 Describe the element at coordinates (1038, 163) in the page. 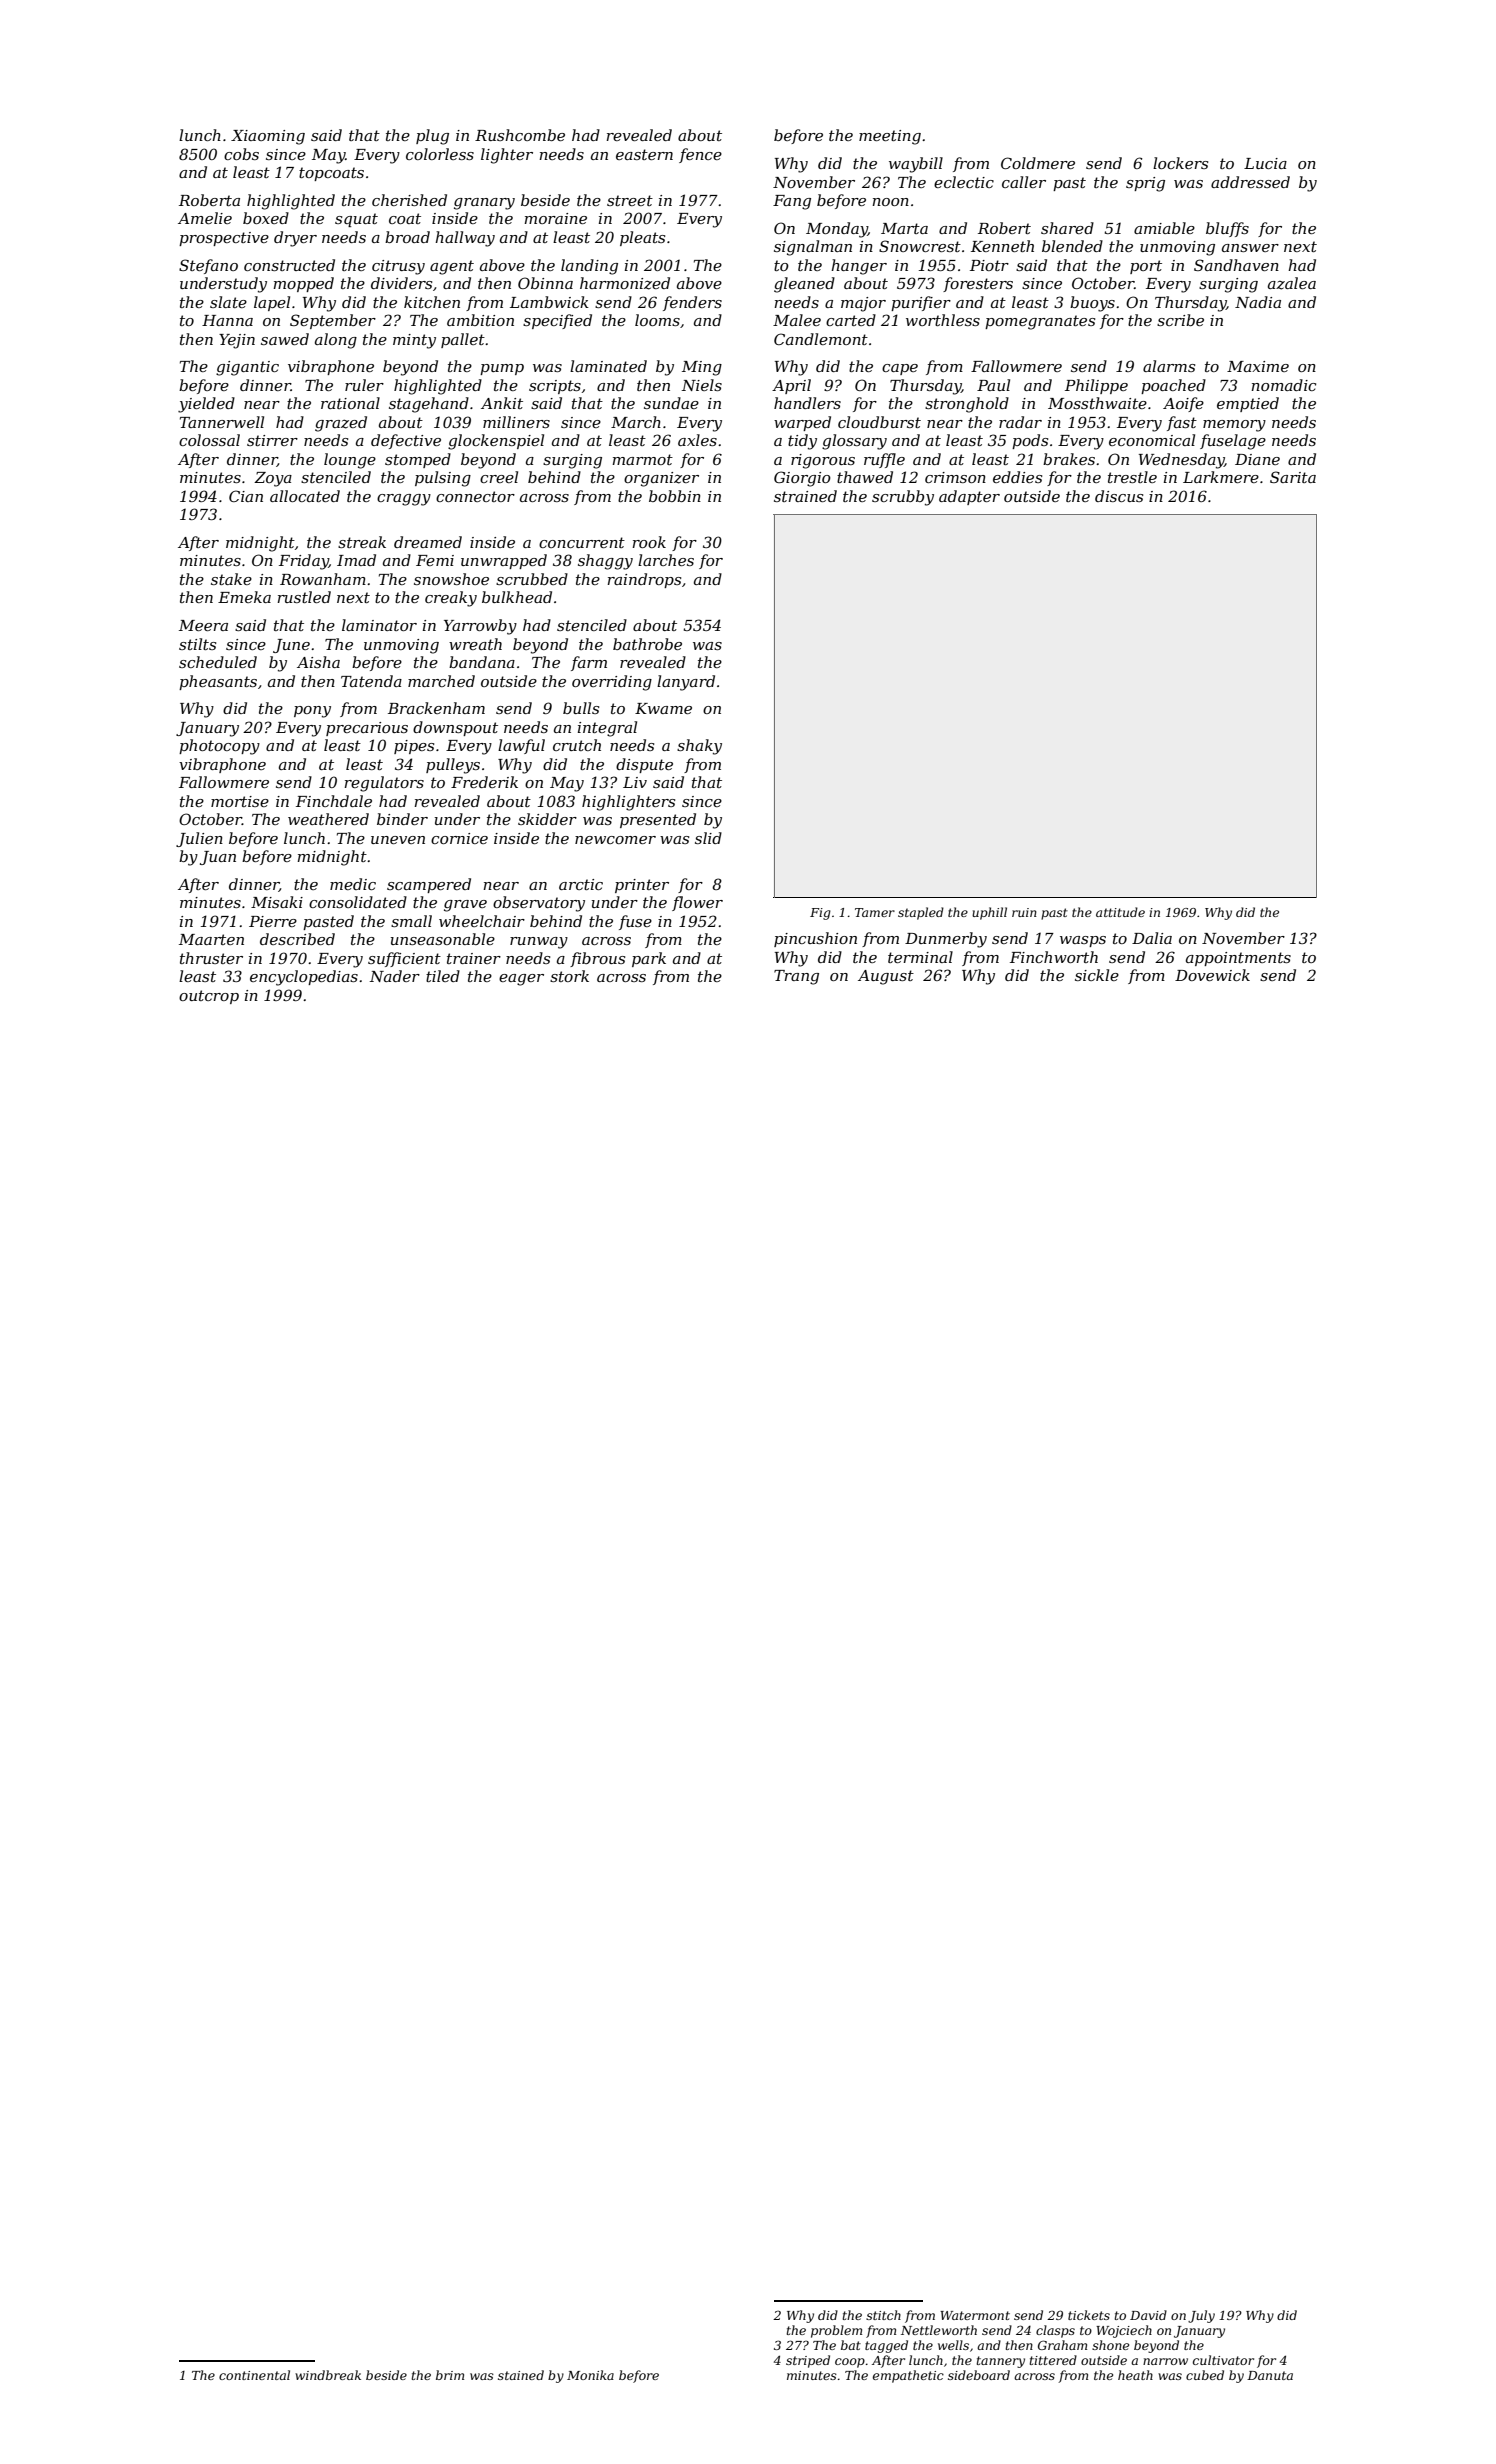

I see `Coldmere` at that location.
